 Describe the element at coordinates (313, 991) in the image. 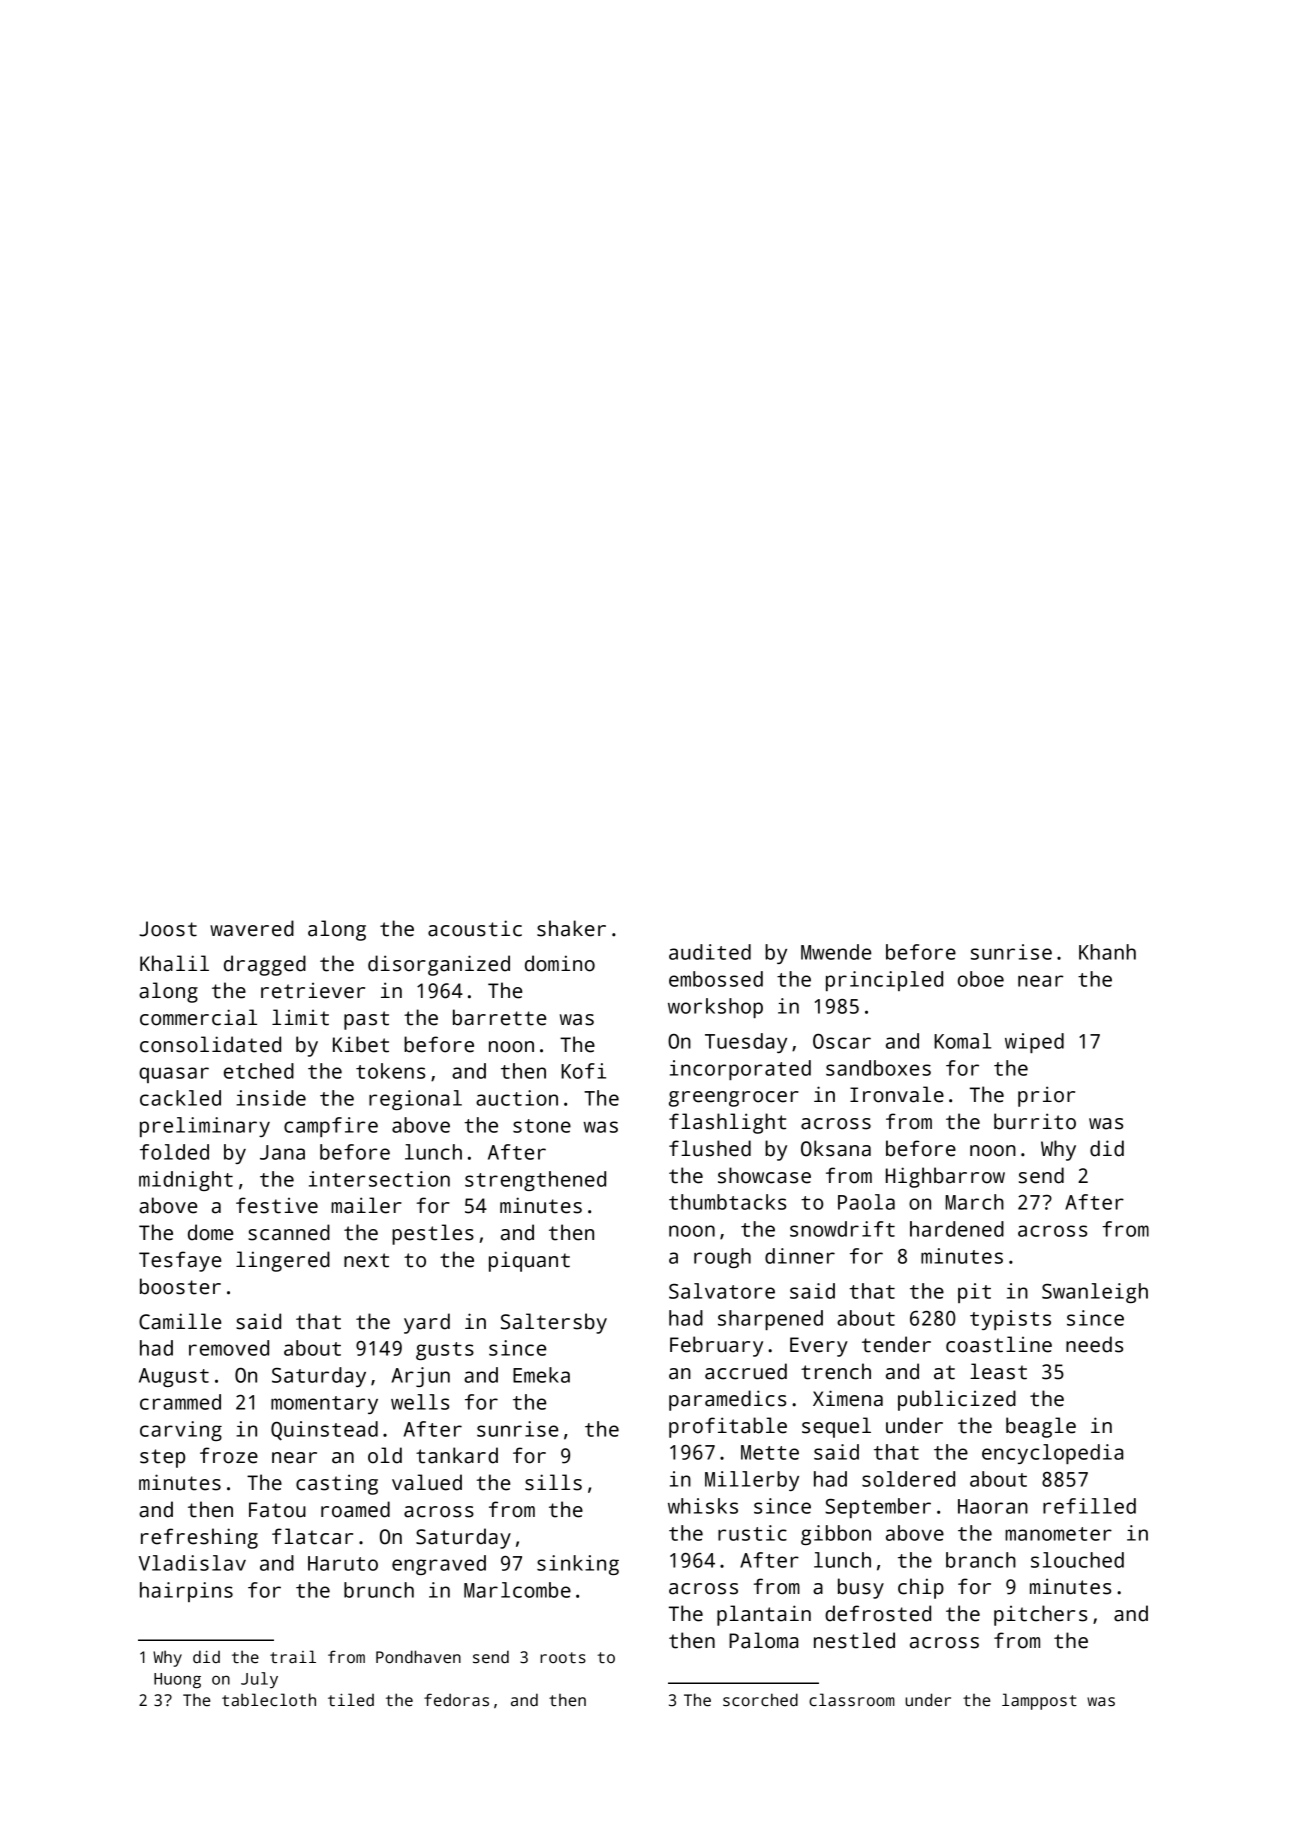

I see `retriever` at that location.
